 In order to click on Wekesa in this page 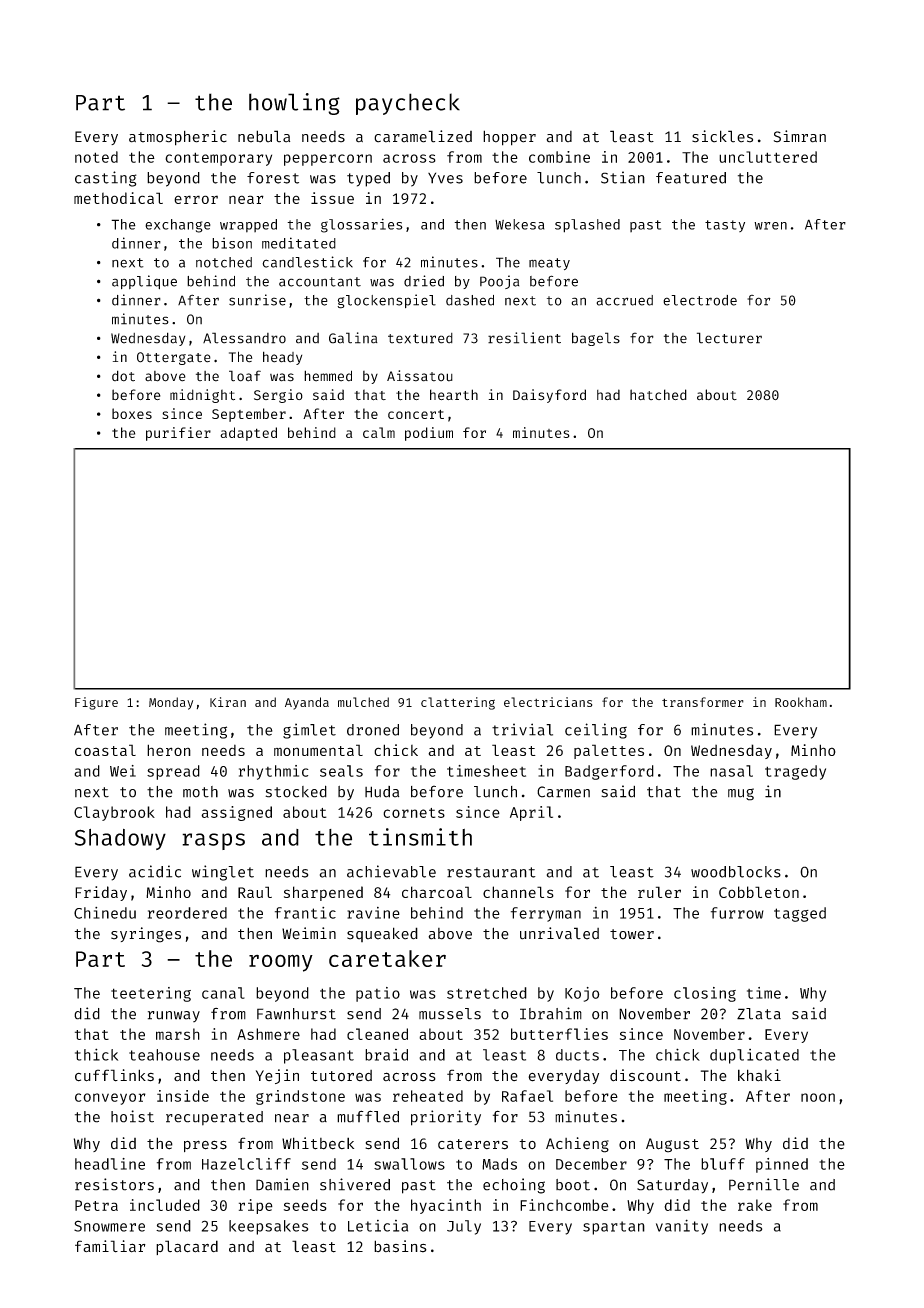, I will do `click(519, 224)`.
